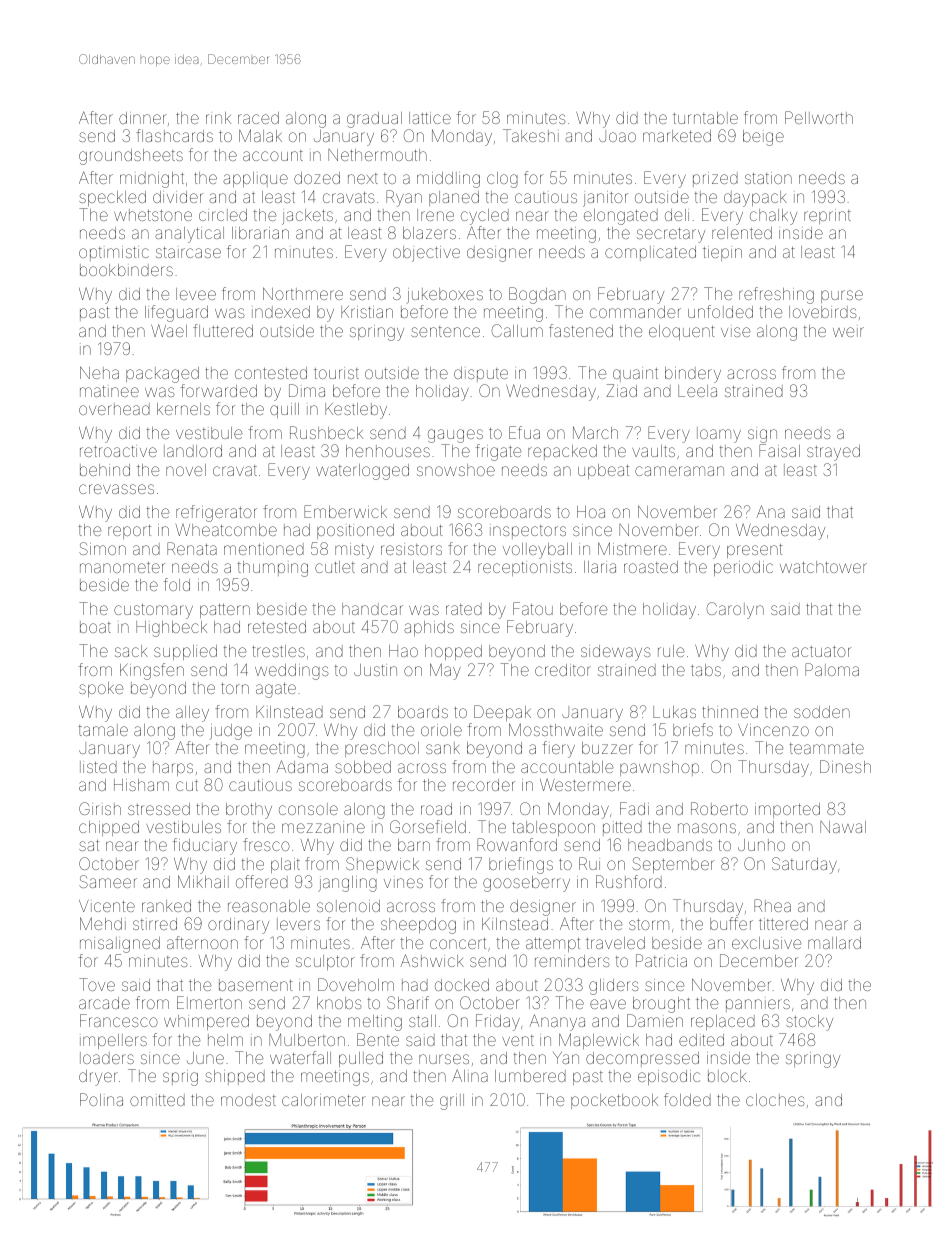  I want to click on fastened, so click(581, 330).
